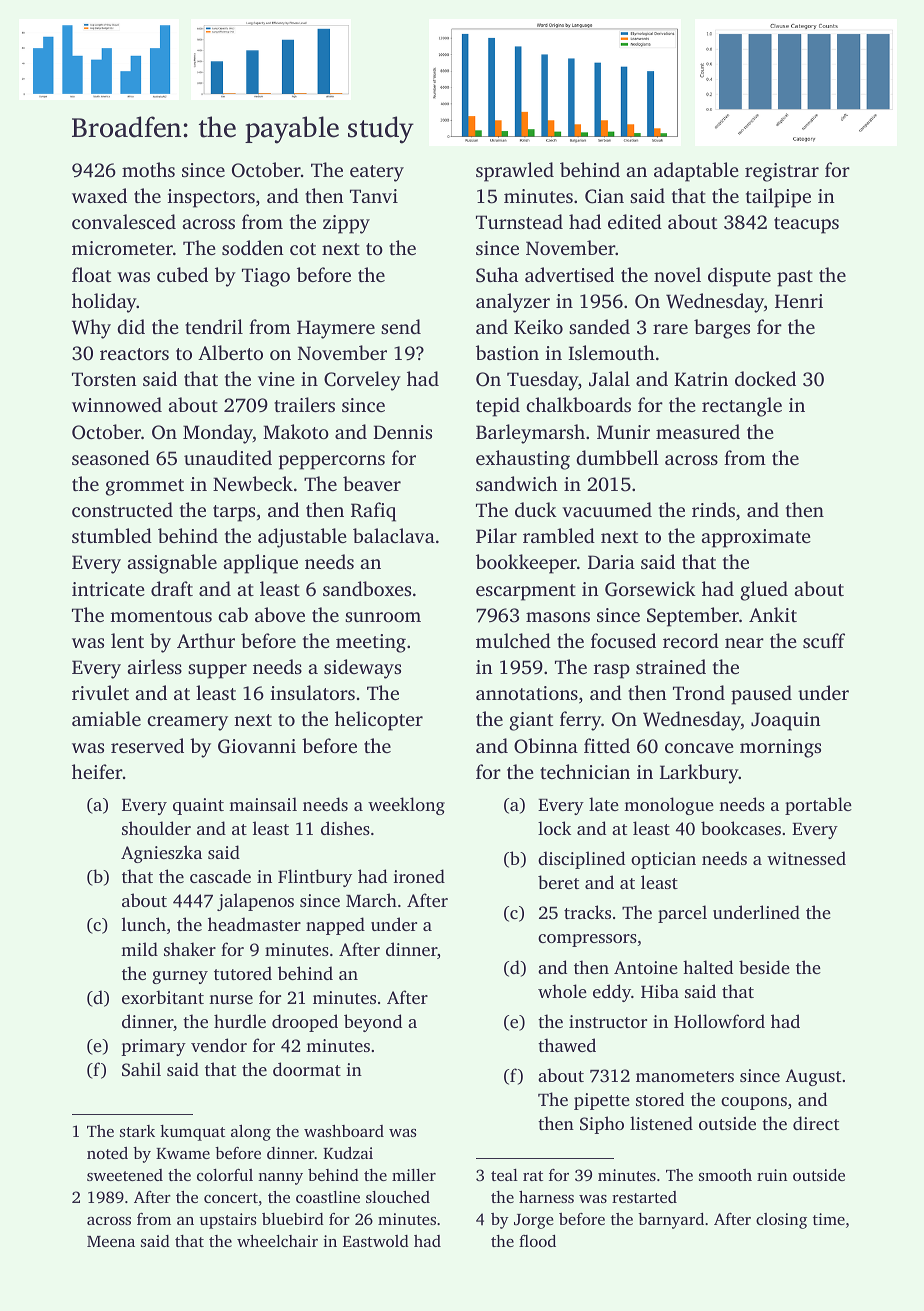 Image resolution: width=924 pixels, height=1311 pixels. I want to click on sweetened, so click(125, 1175).
